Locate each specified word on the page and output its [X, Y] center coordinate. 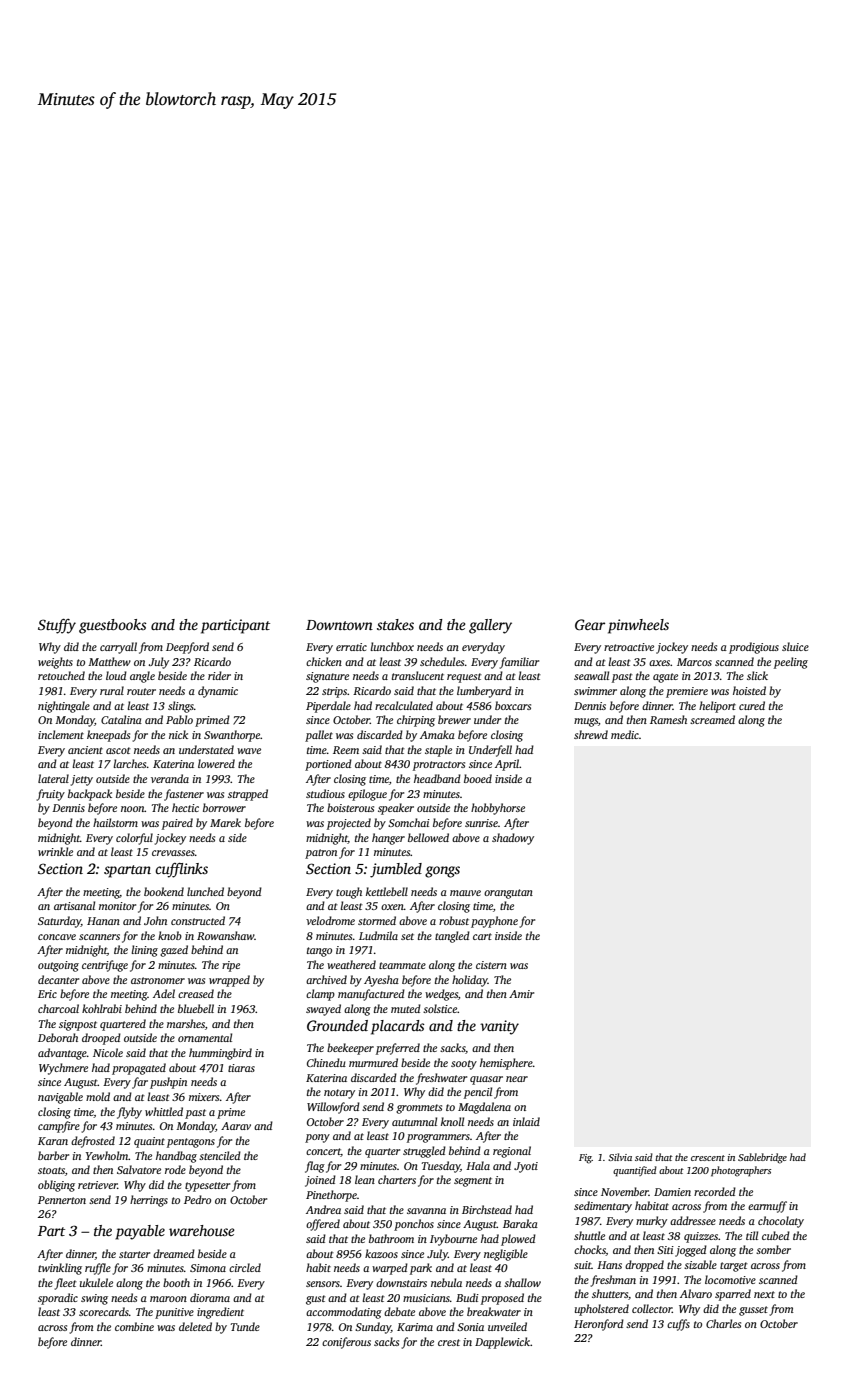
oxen [392, 907]
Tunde [245, 1326]
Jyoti [526, 1167]
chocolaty [781, 1222]
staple [438, 751]
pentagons [191, 1143]
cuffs [678, 1325]
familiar [519, 663]
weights [55, 663]
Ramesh [668, 719]
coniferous [346, 1343]
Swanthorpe [232, 736]
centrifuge [105, 966]
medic [625, 734]
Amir [521, 994]
